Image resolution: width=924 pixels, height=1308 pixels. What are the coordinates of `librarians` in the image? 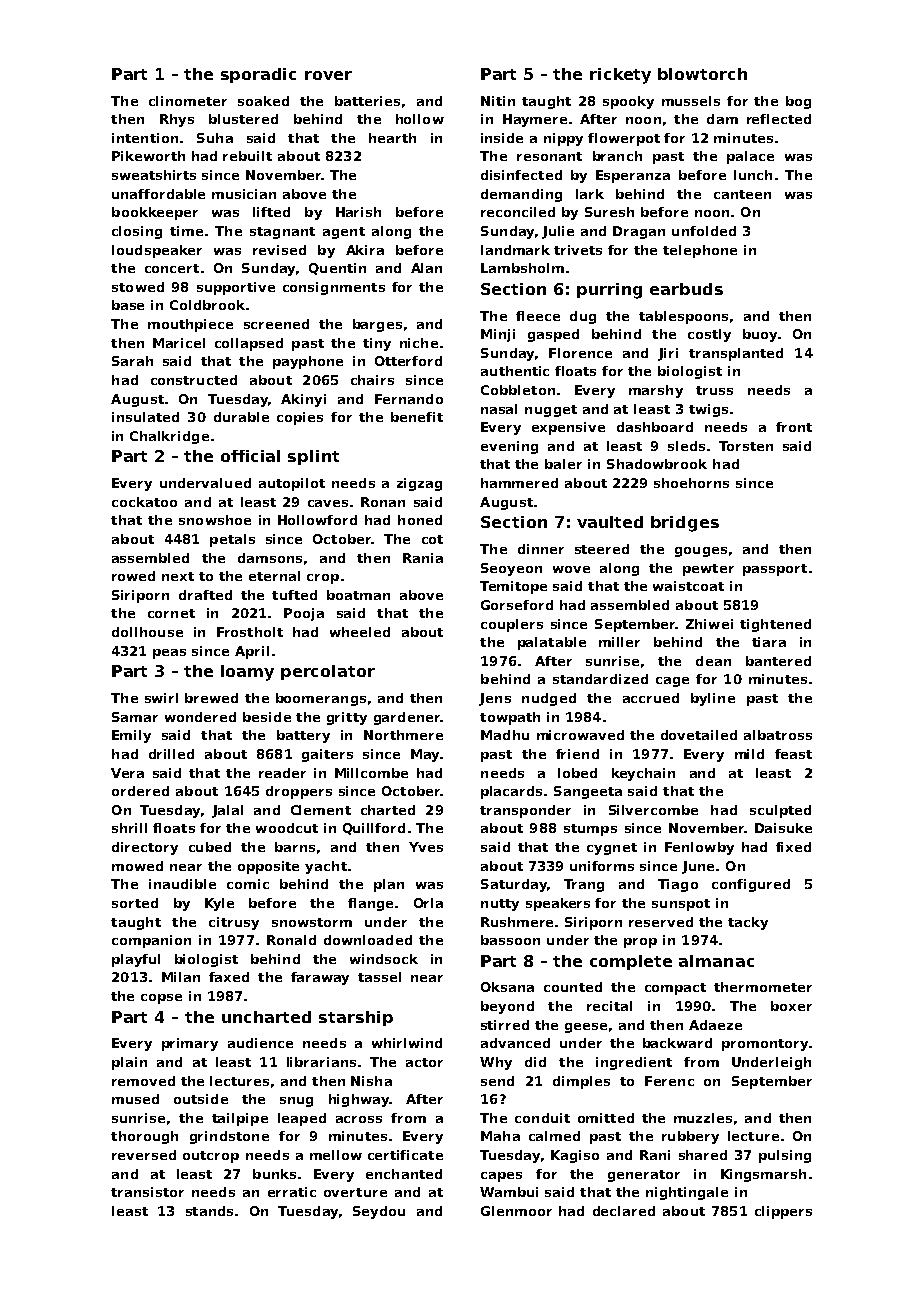 It's located at (321, 1062).
